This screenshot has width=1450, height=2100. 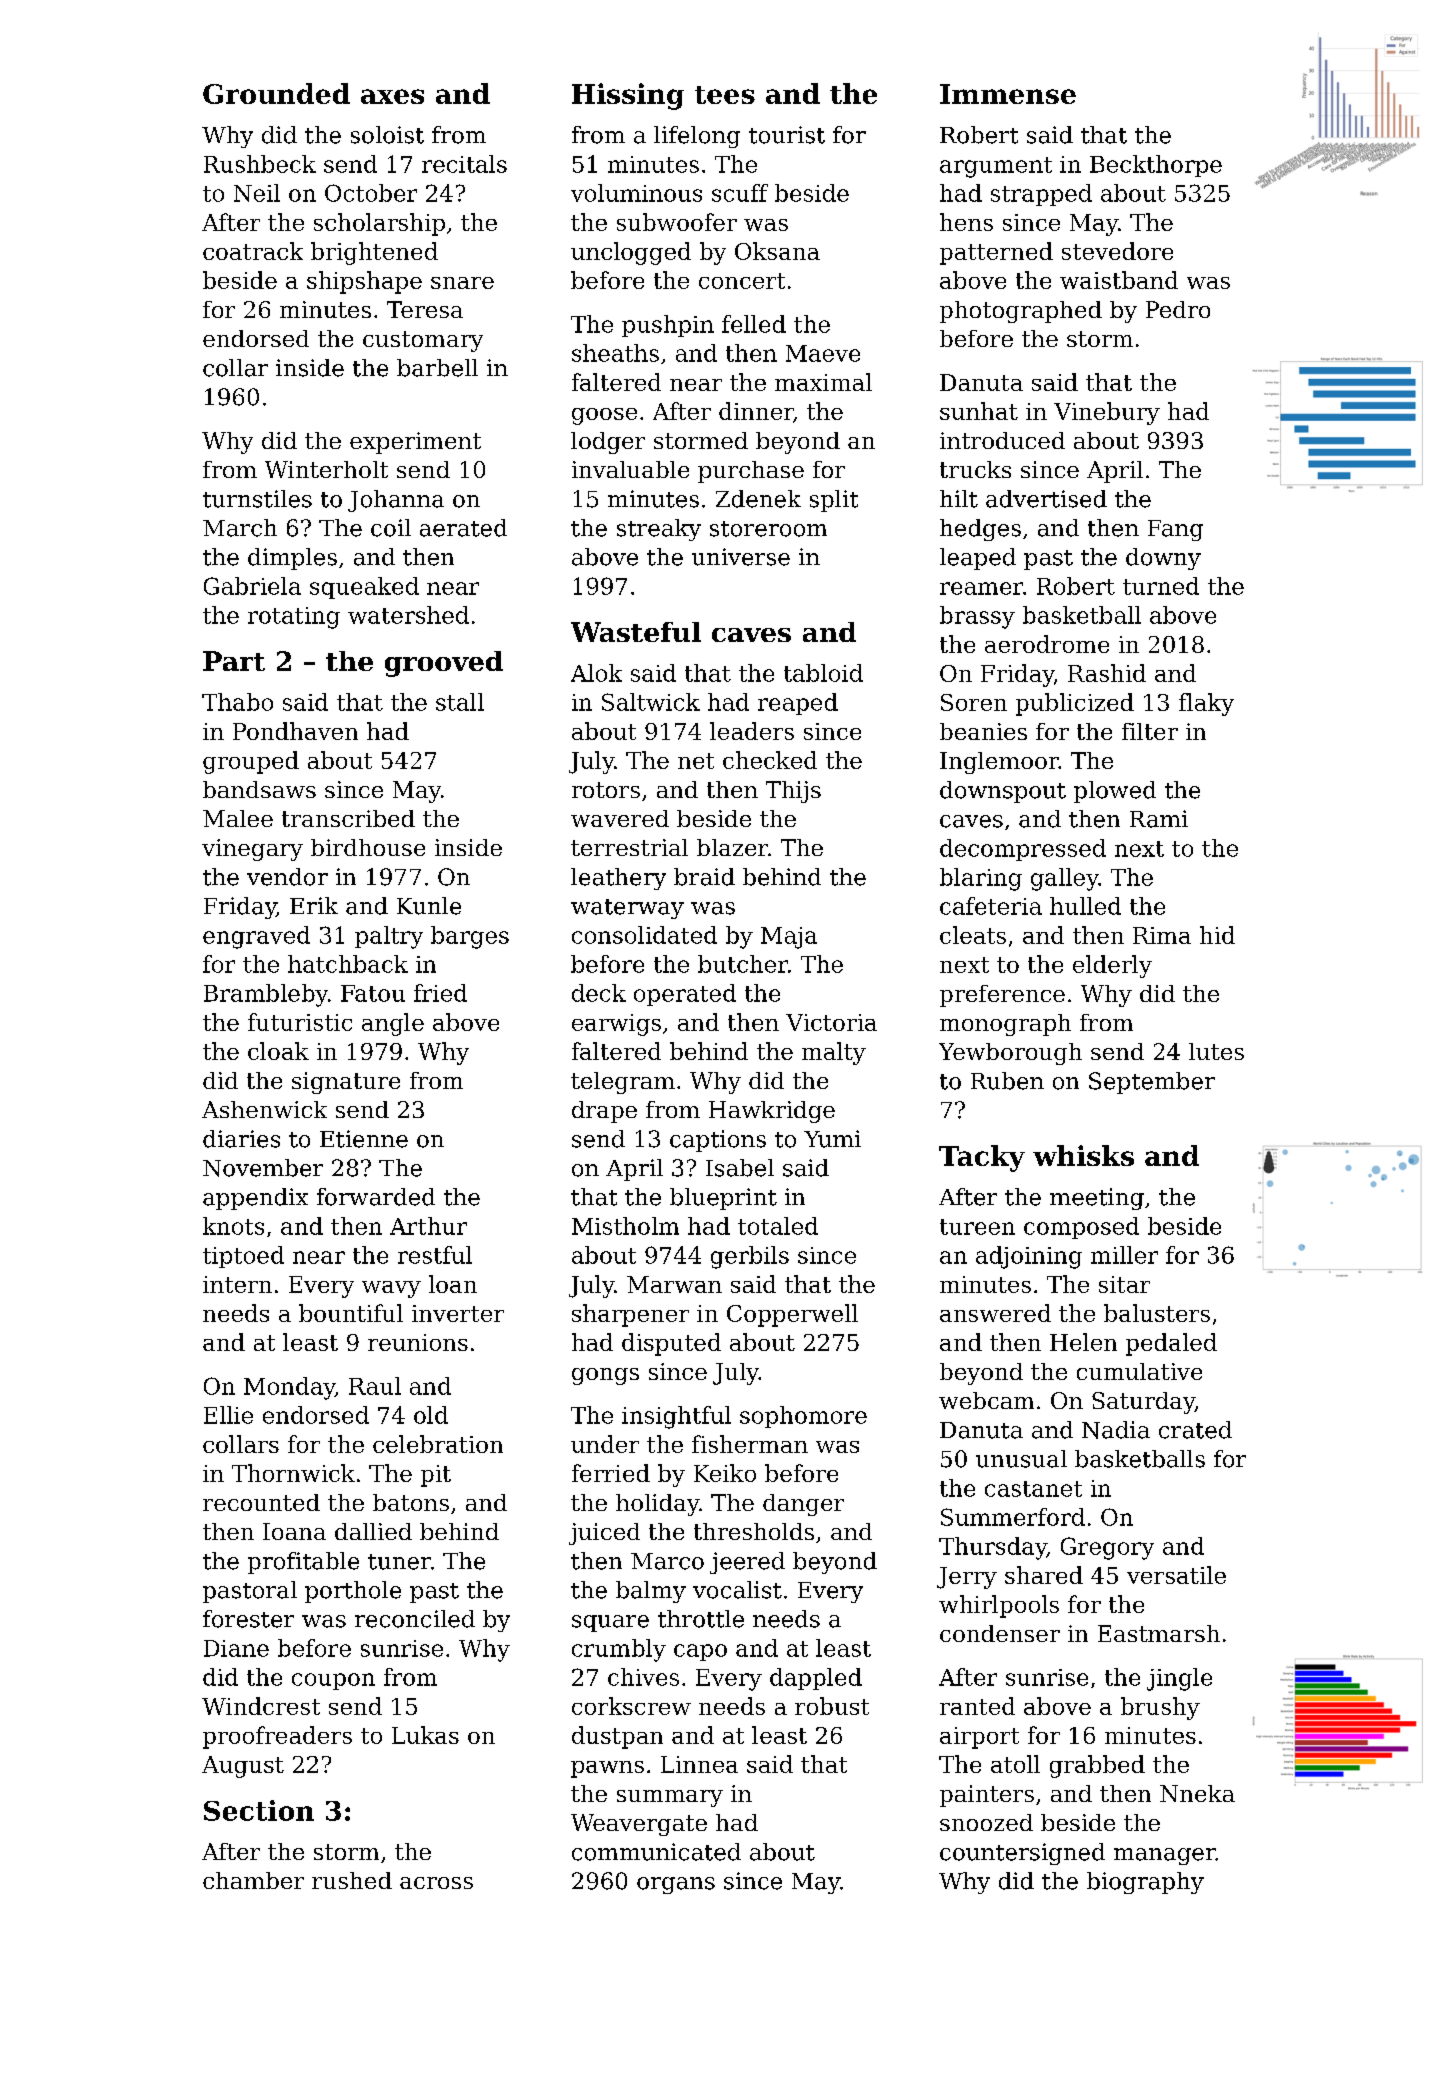 I want to click on juiced, so click(x=604, y=1534).
